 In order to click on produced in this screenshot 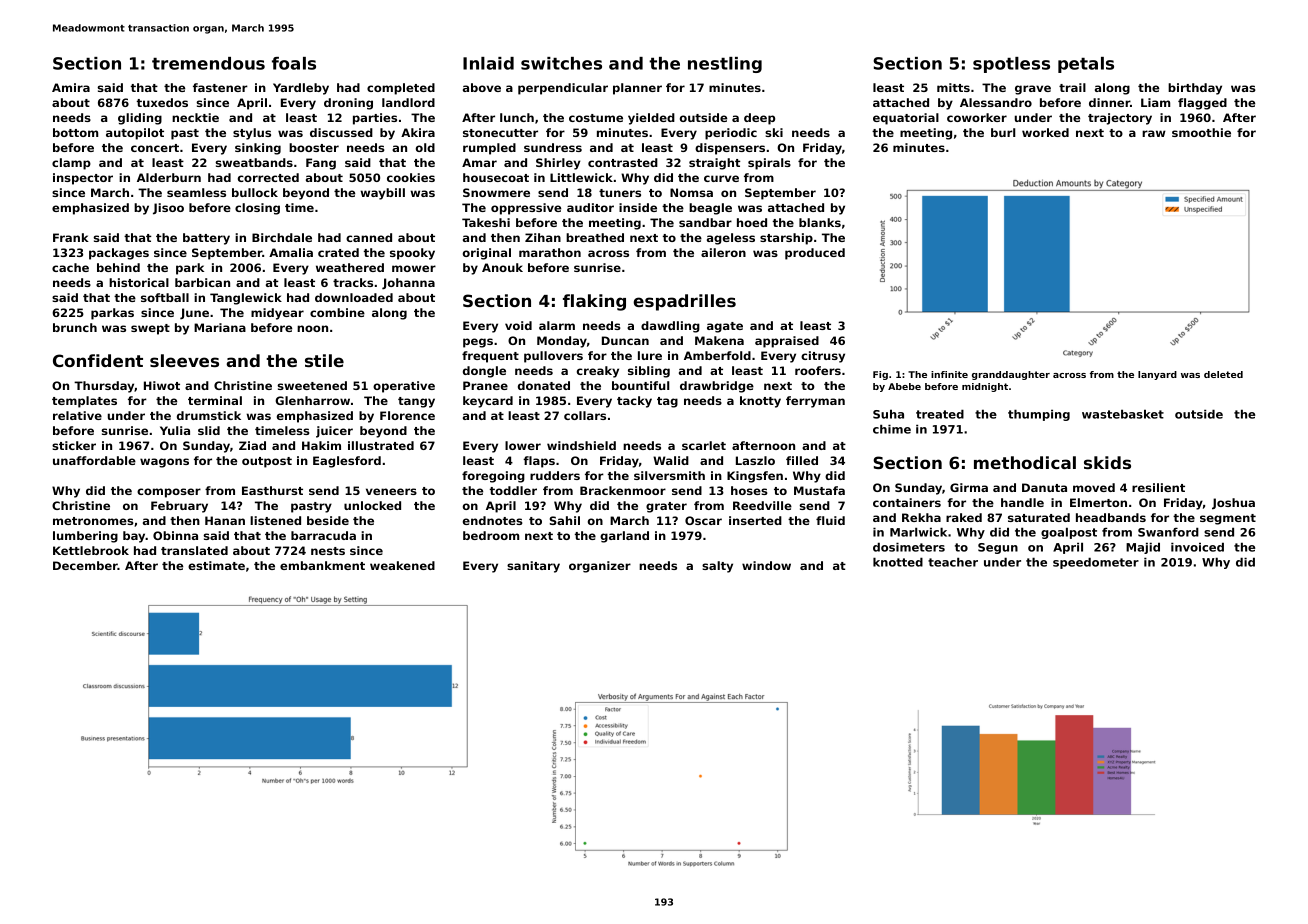, I will do `click(815, 254)`.
